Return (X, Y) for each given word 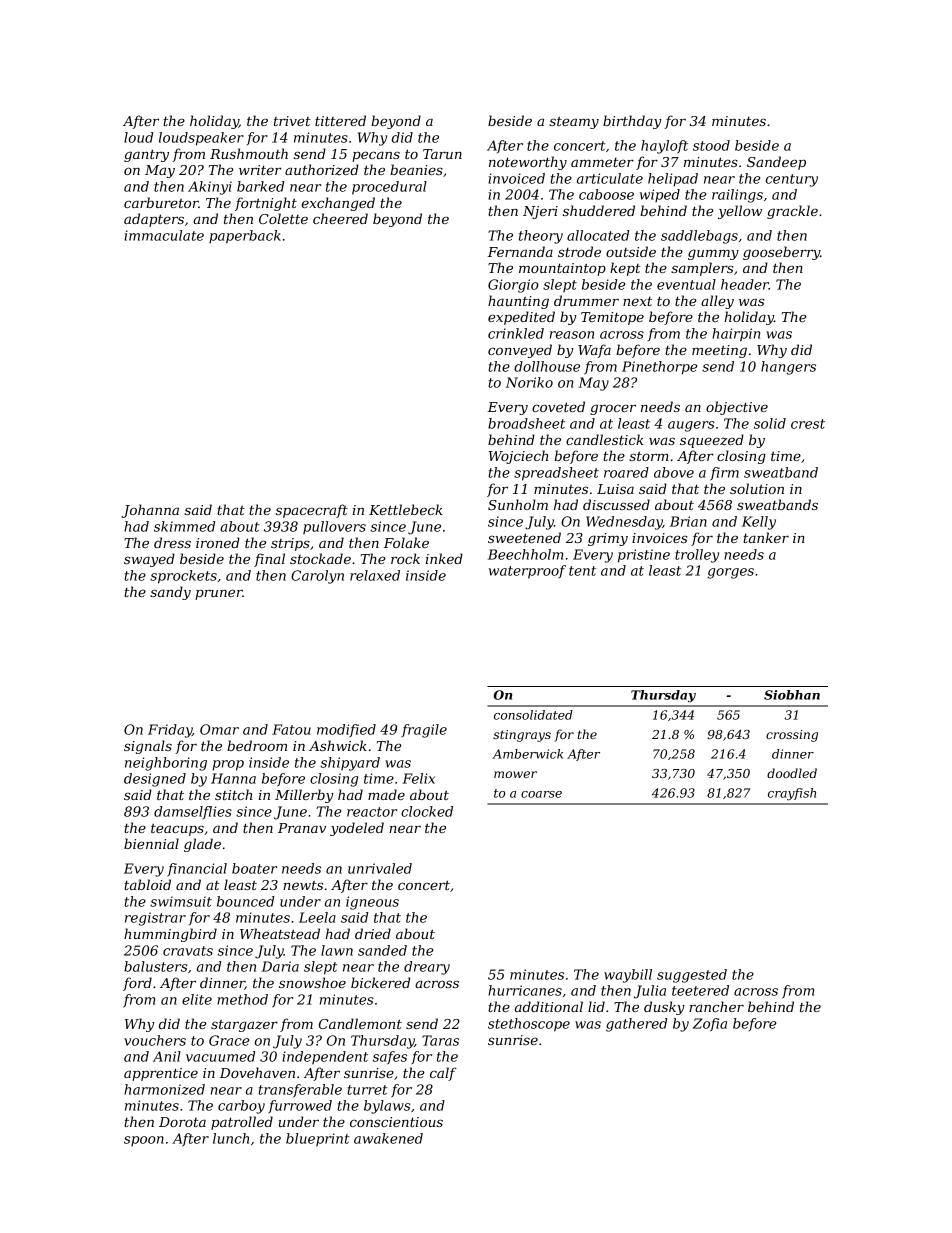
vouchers (155, 1040)
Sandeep (776, 163)
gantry (146, 155)
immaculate (164, 235)
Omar (219, 729)
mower (515, 774)
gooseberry (781, 253)
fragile (424, 731)
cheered (340, 218)
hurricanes (525, 990)
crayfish (792, 794)
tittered (340, 120)
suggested (692, 976)
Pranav (302, 828)
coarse (541, 794)
